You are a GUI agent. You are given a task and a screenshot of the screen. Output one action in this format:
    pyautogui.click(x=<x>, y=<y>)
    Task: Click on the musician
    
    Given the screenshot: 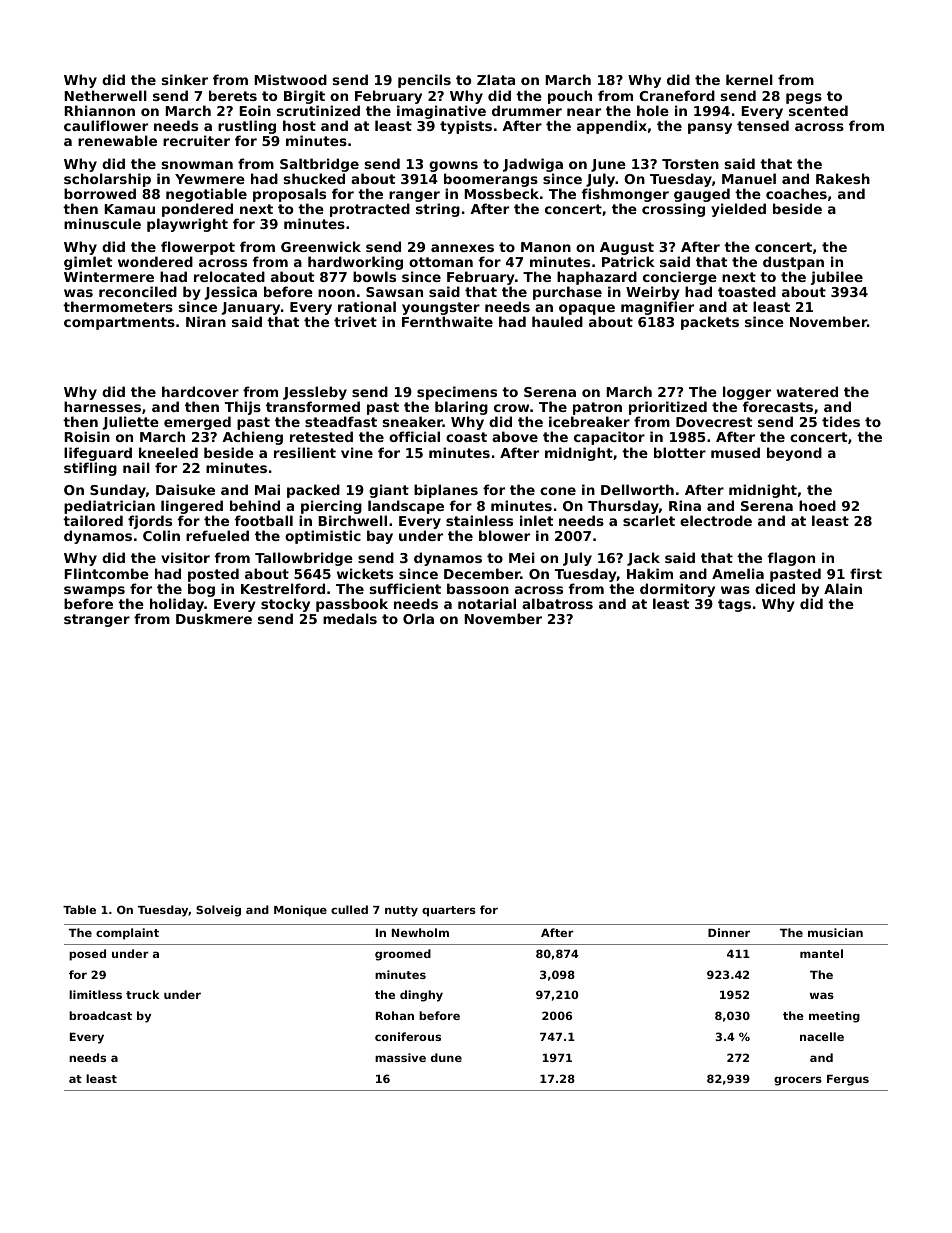 What is the action you would take?
    pyautogui.click(x=835, y=932)
